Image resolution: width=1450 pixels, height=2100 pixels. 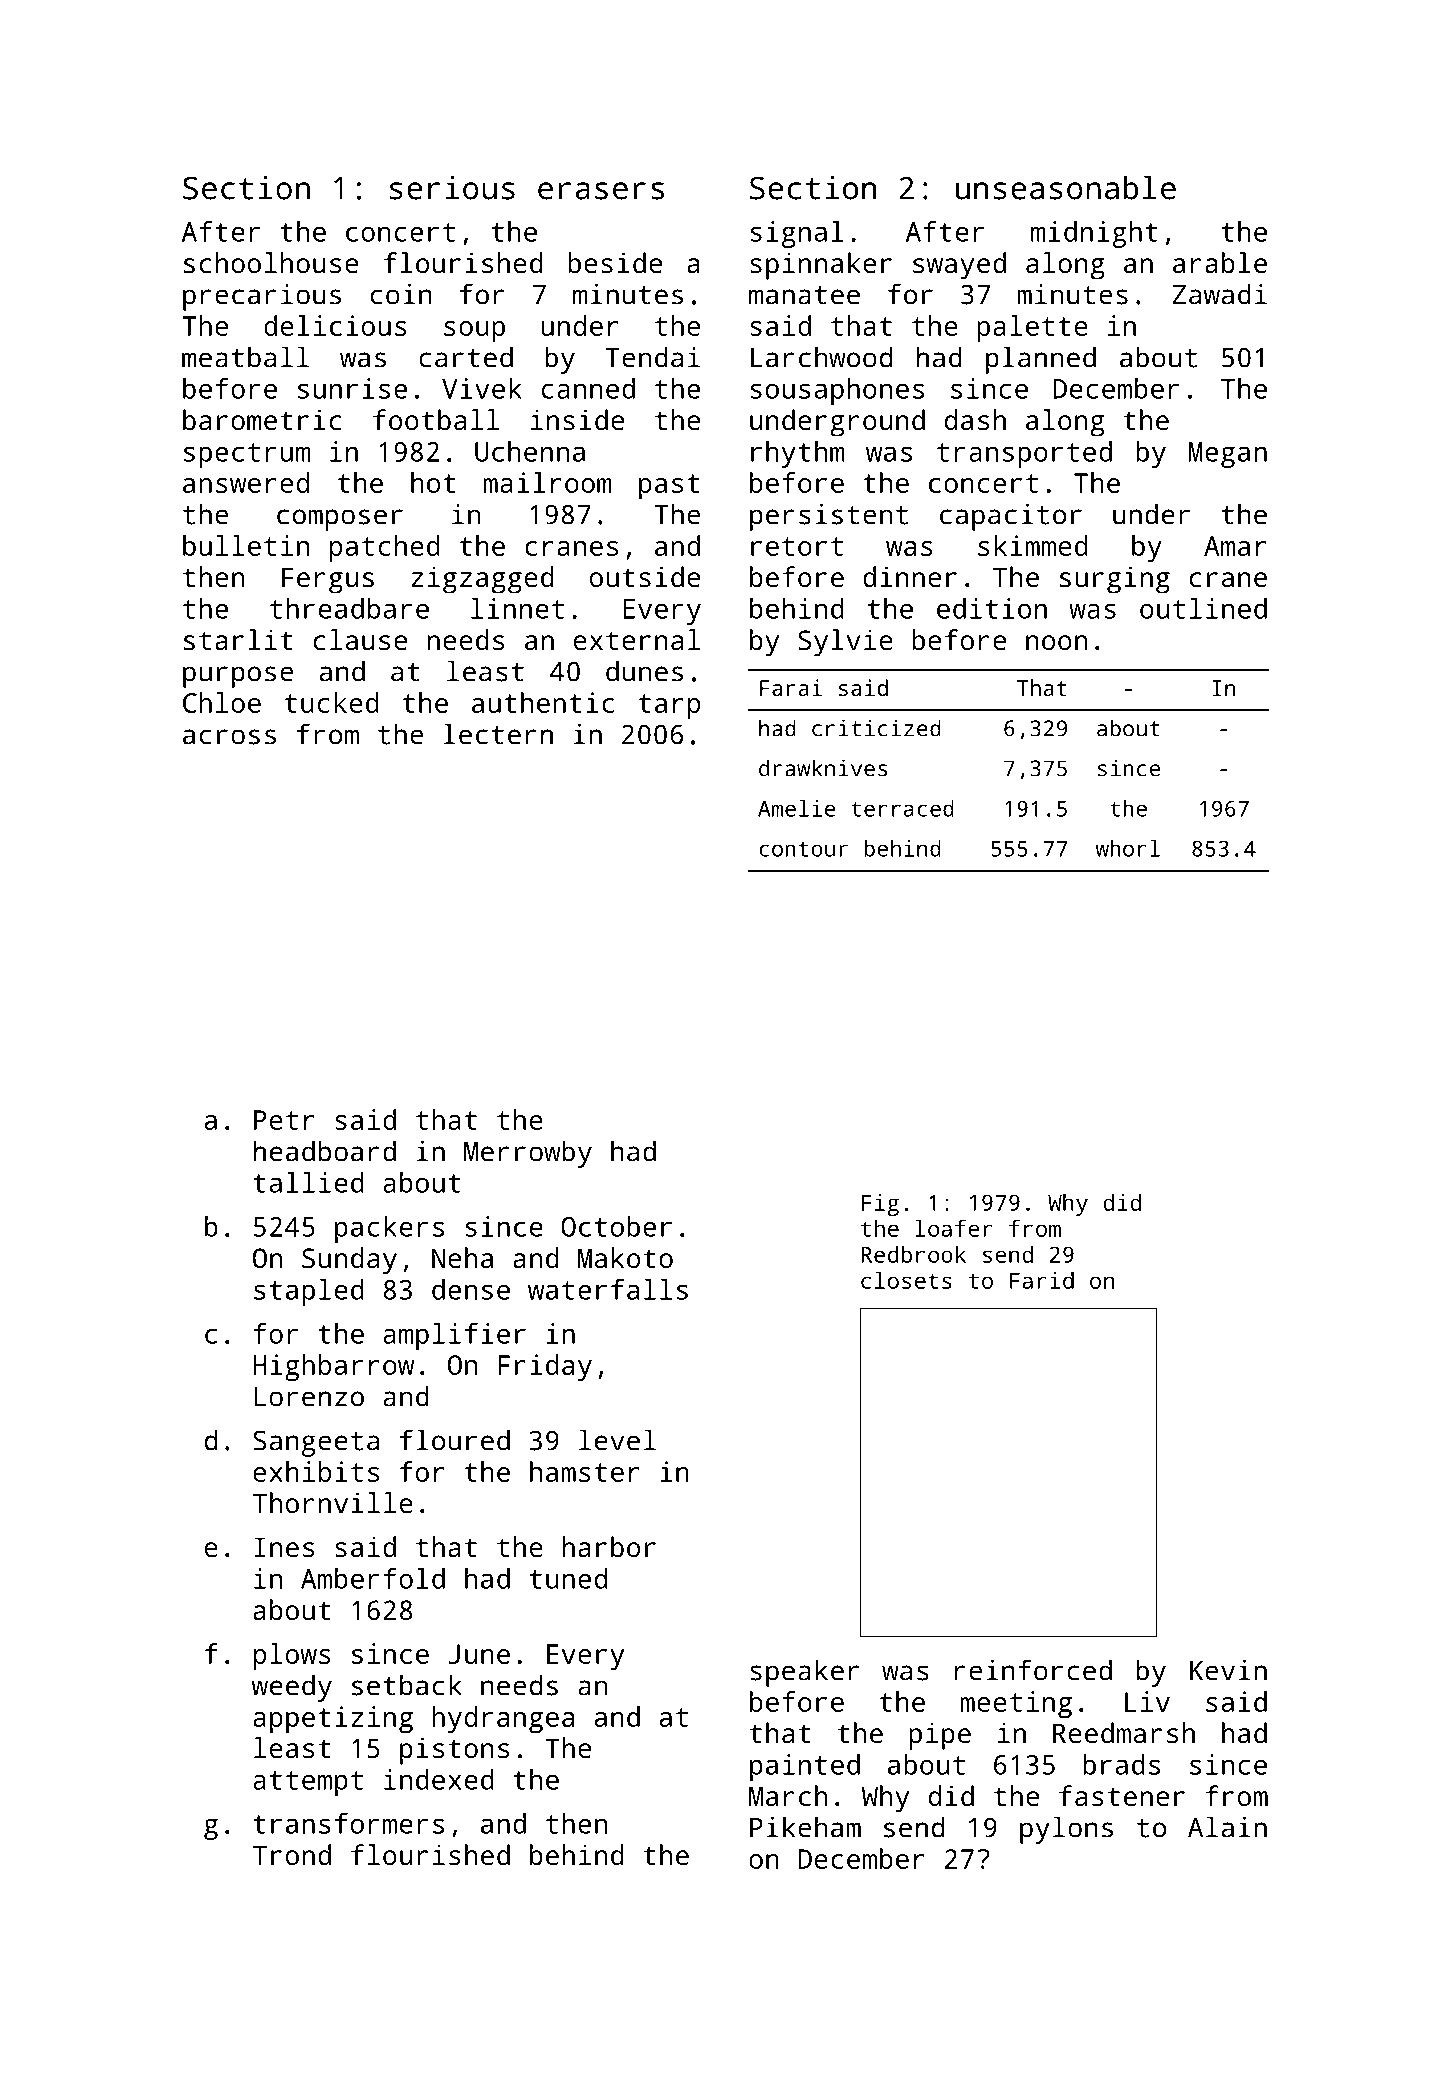 I want to click on schoolhouse, so click(x=271, y=263).
